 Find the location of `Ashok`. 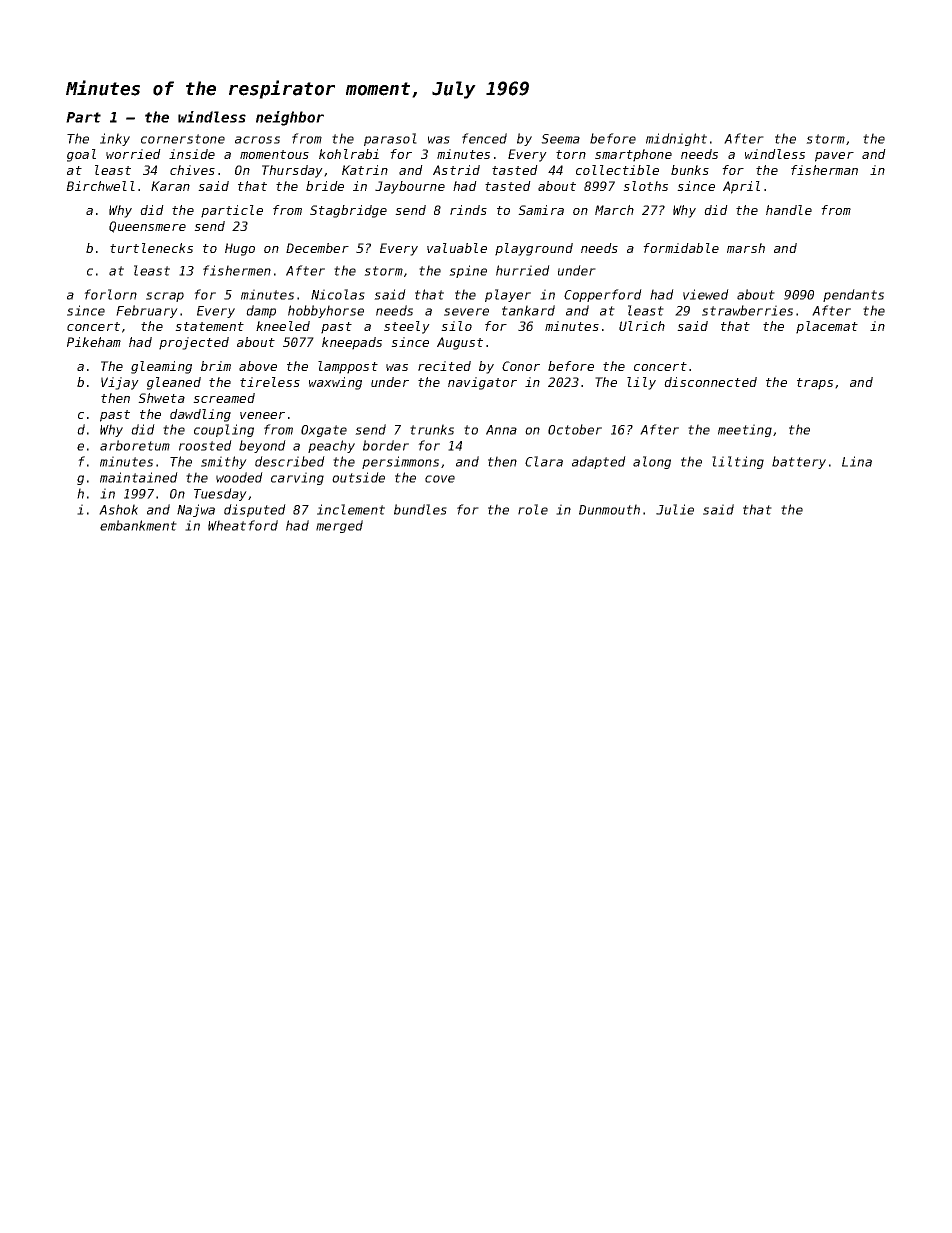

Ashok is located at coordinates (118, 509).
